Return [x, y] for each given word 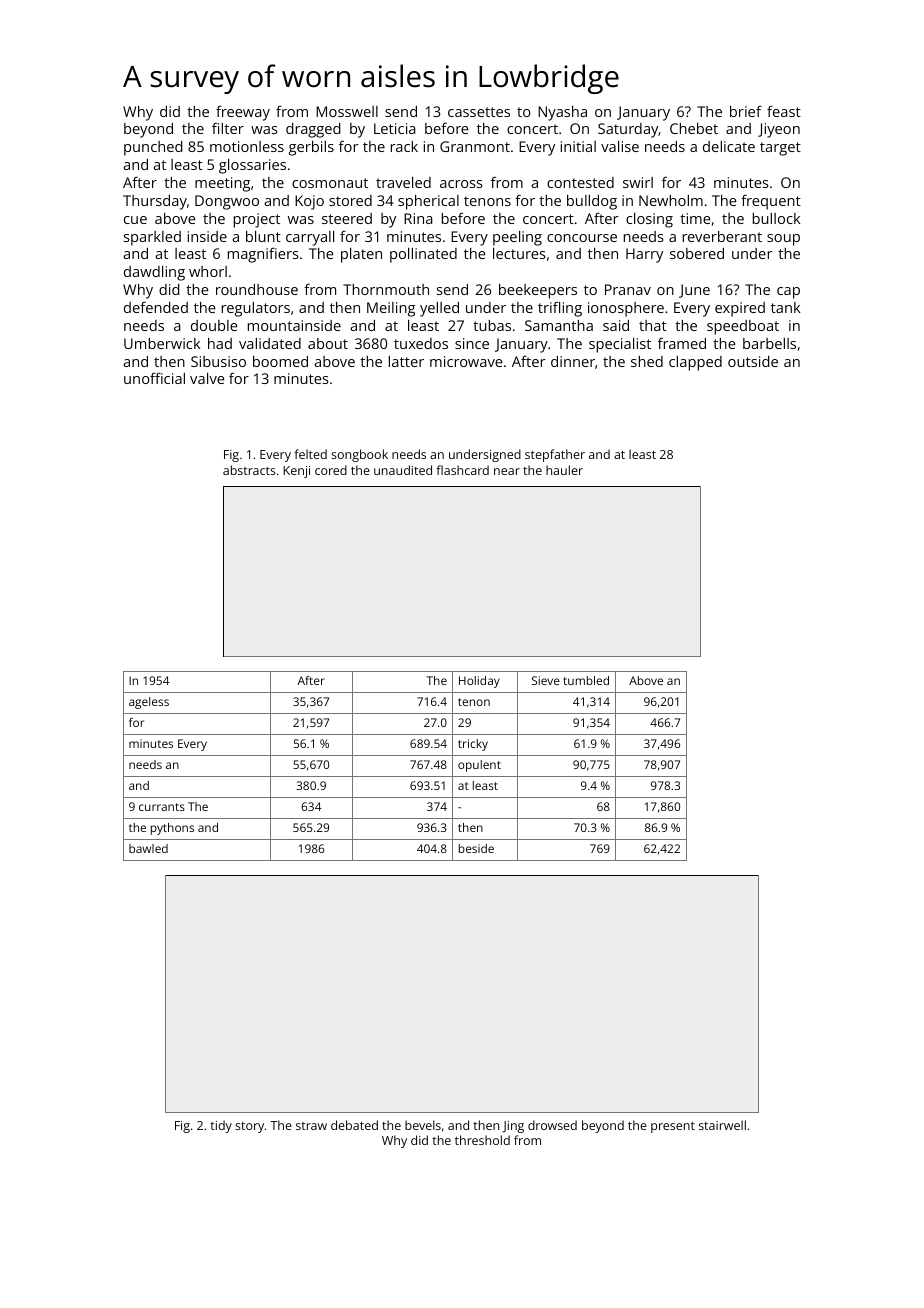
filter [228, 128]
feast [784, 111]
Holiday [479, 682]
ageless [149, 703]
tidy [221, 1126]
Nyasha [562, 113]
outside [753, 361]
